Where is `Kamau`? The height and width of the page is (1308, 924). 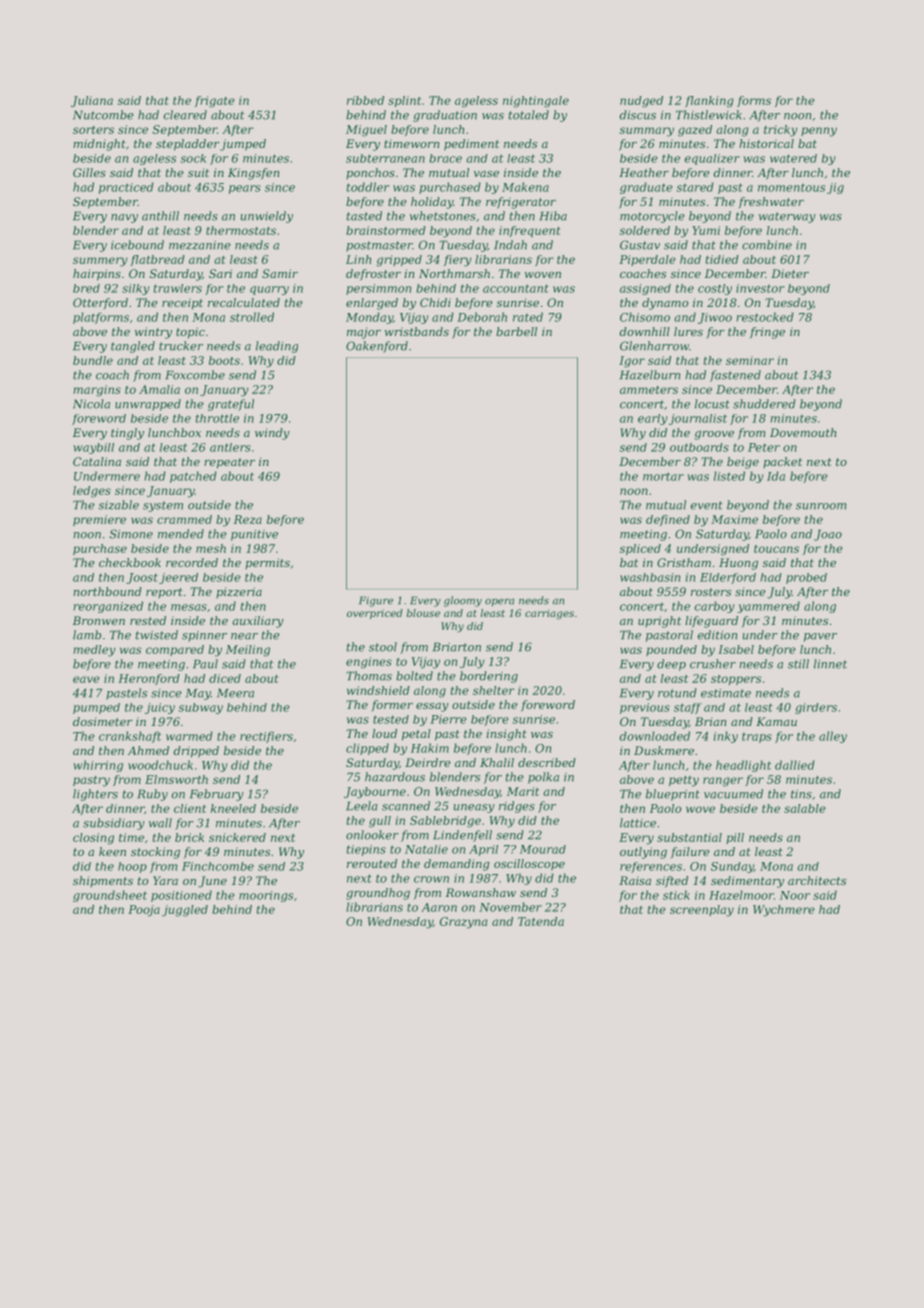
Kamau is located at coordinates (776, 721).
